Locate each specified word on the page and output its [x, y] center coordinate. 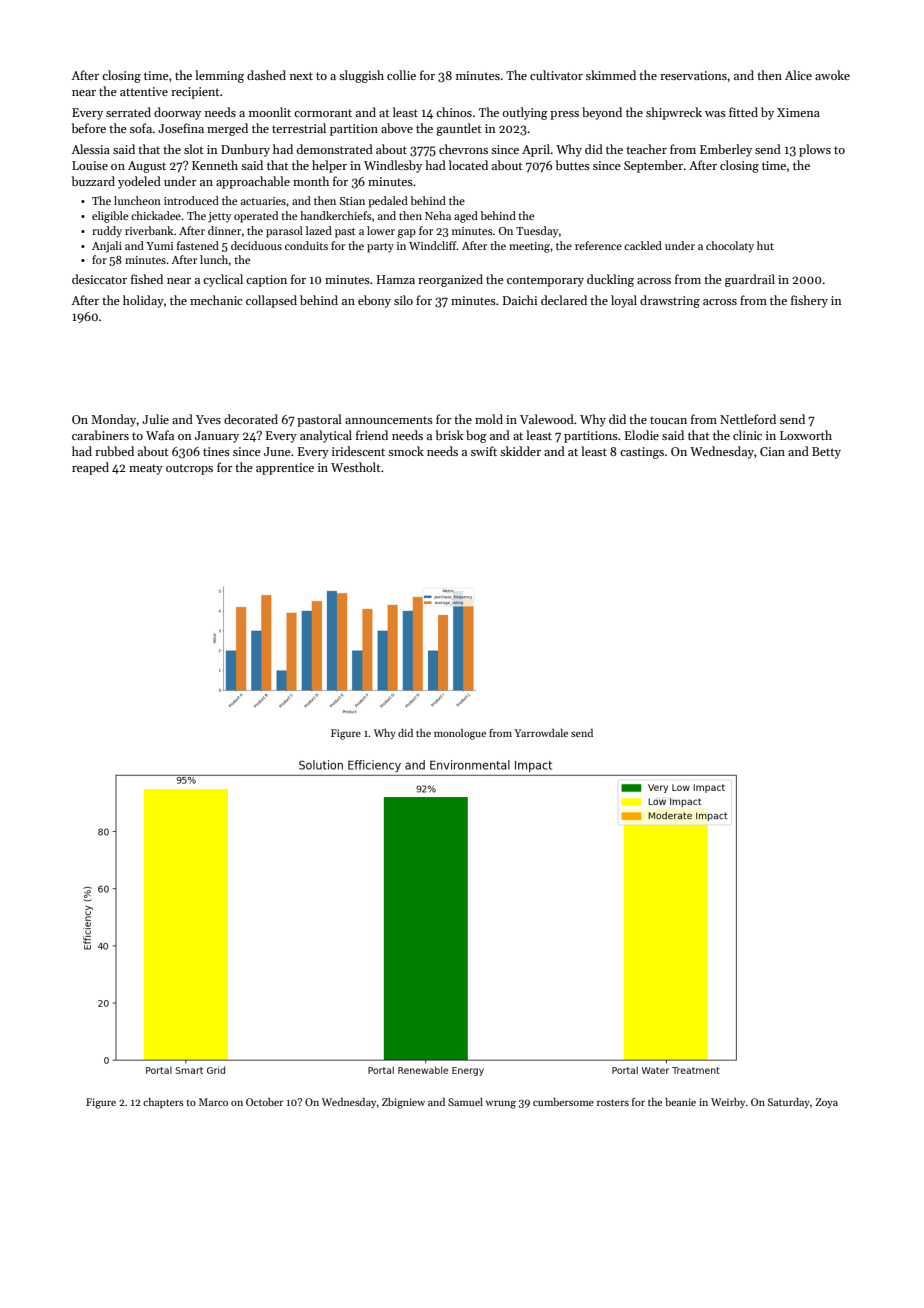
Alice [798, 75]
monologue [460, 734]
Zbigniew [403, 1103]
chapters [163, 1103]
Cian [772, 451]
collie [401, 75]
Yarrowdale [541, 733]
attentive [144, 91]
